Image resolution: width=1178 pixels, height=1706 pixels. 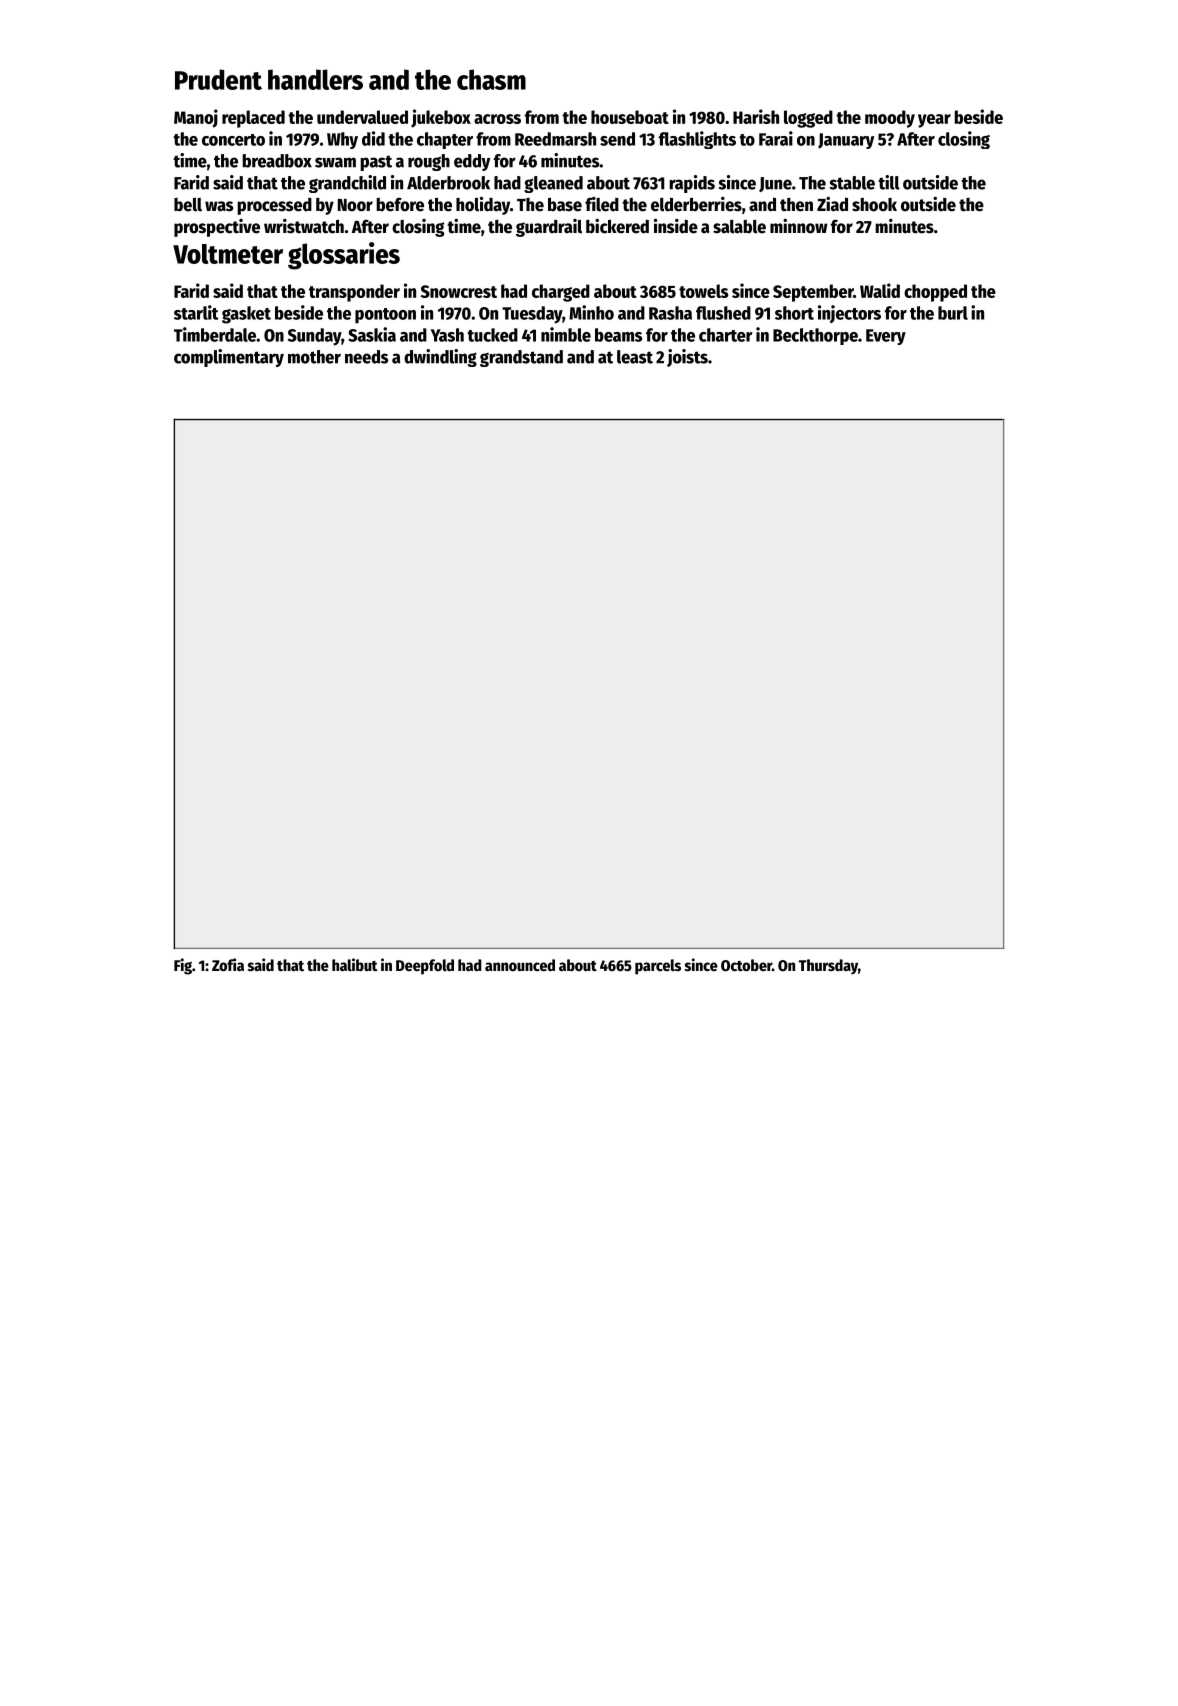 I want to click on Beckthorpe, so click(x=815, y=336).
